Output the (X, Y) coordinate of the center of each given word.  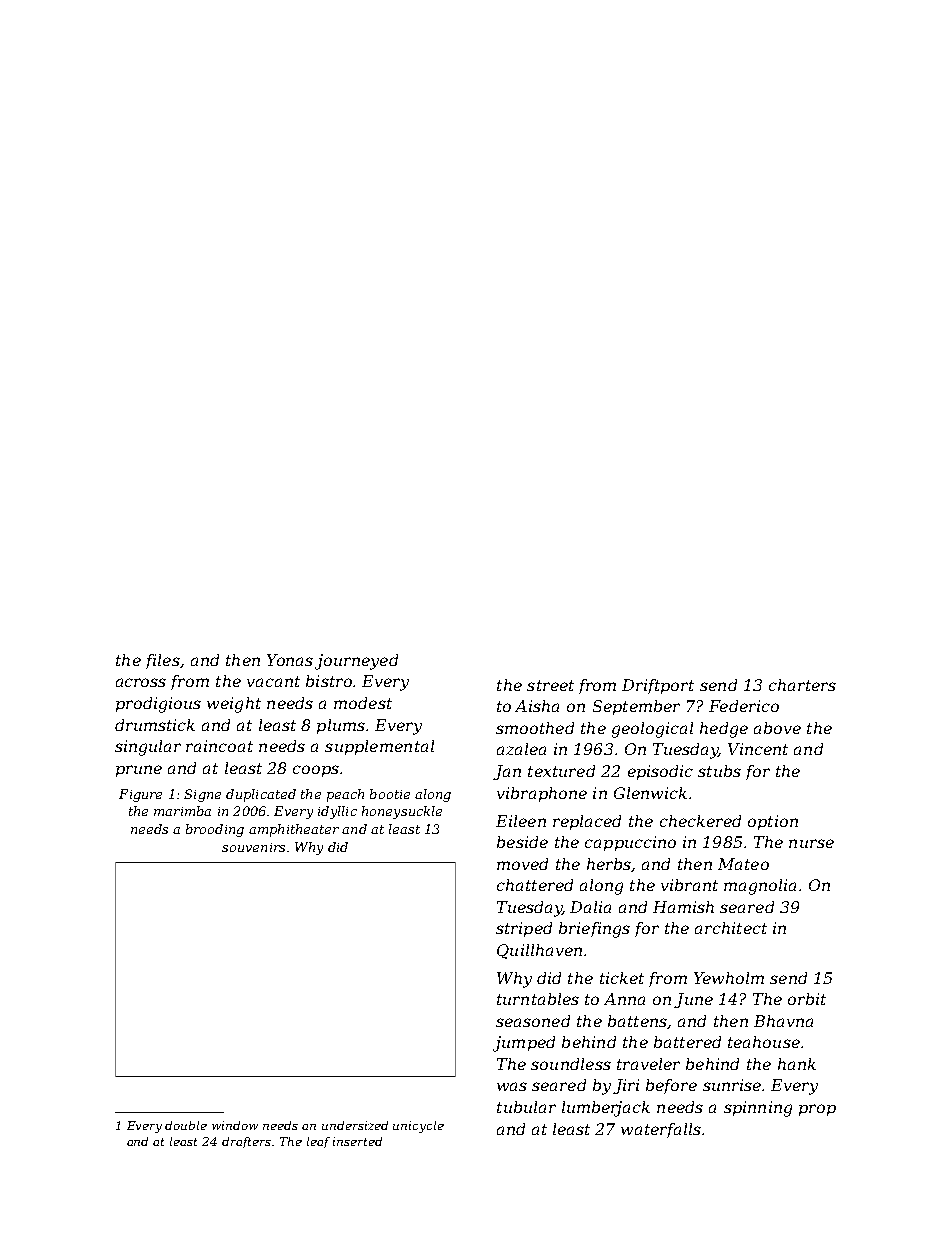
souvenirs (253, 847)
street (550, 685)
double (186, 1125)
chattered (535, 885)
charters (802, 685)
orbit (807, 999)
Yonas (290, 660)
